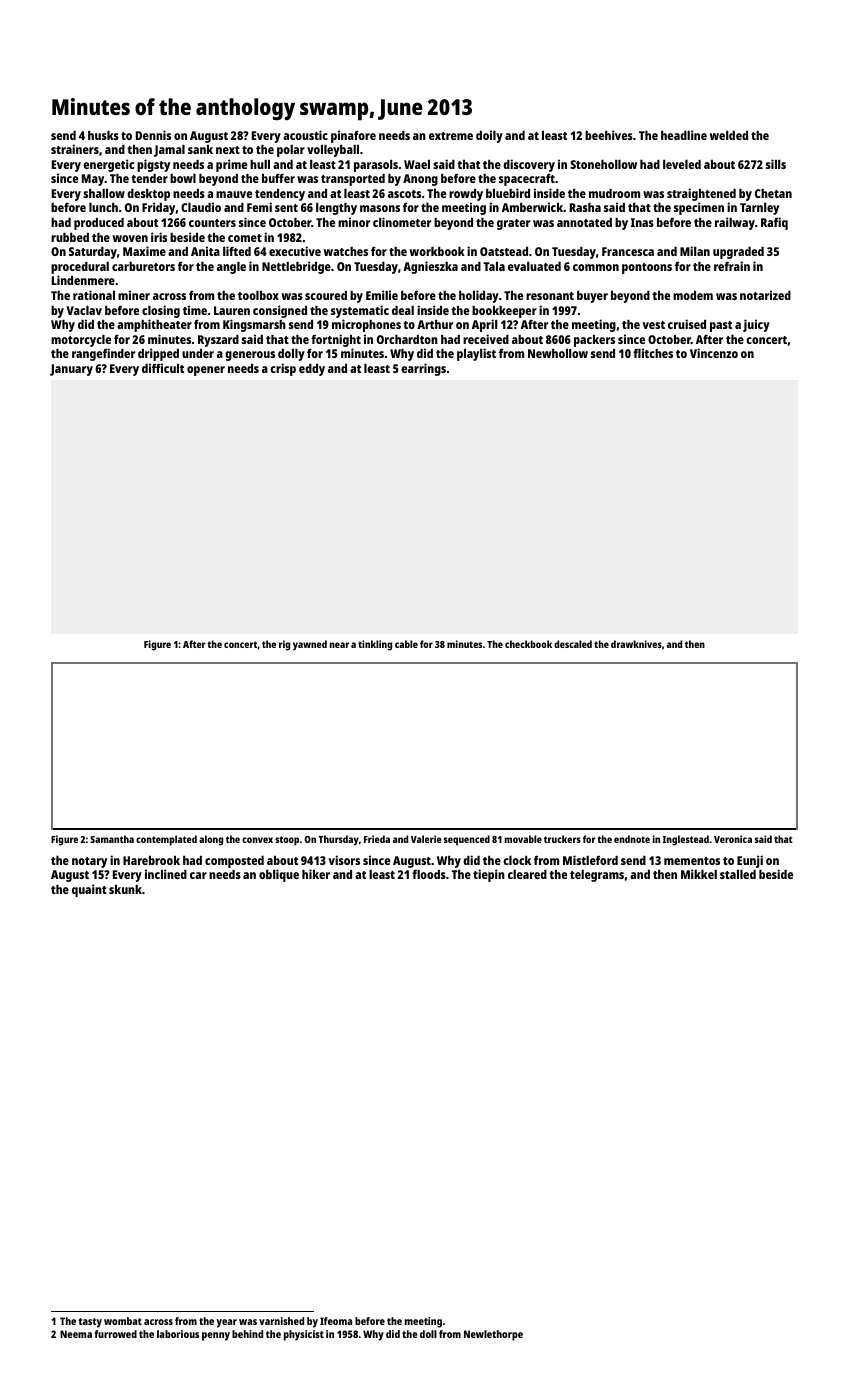 The image size is (849, 1400). What do you see at coordinates (729, 135) in the screenshot?
I see `welded` at bounding box center [729, 135].
